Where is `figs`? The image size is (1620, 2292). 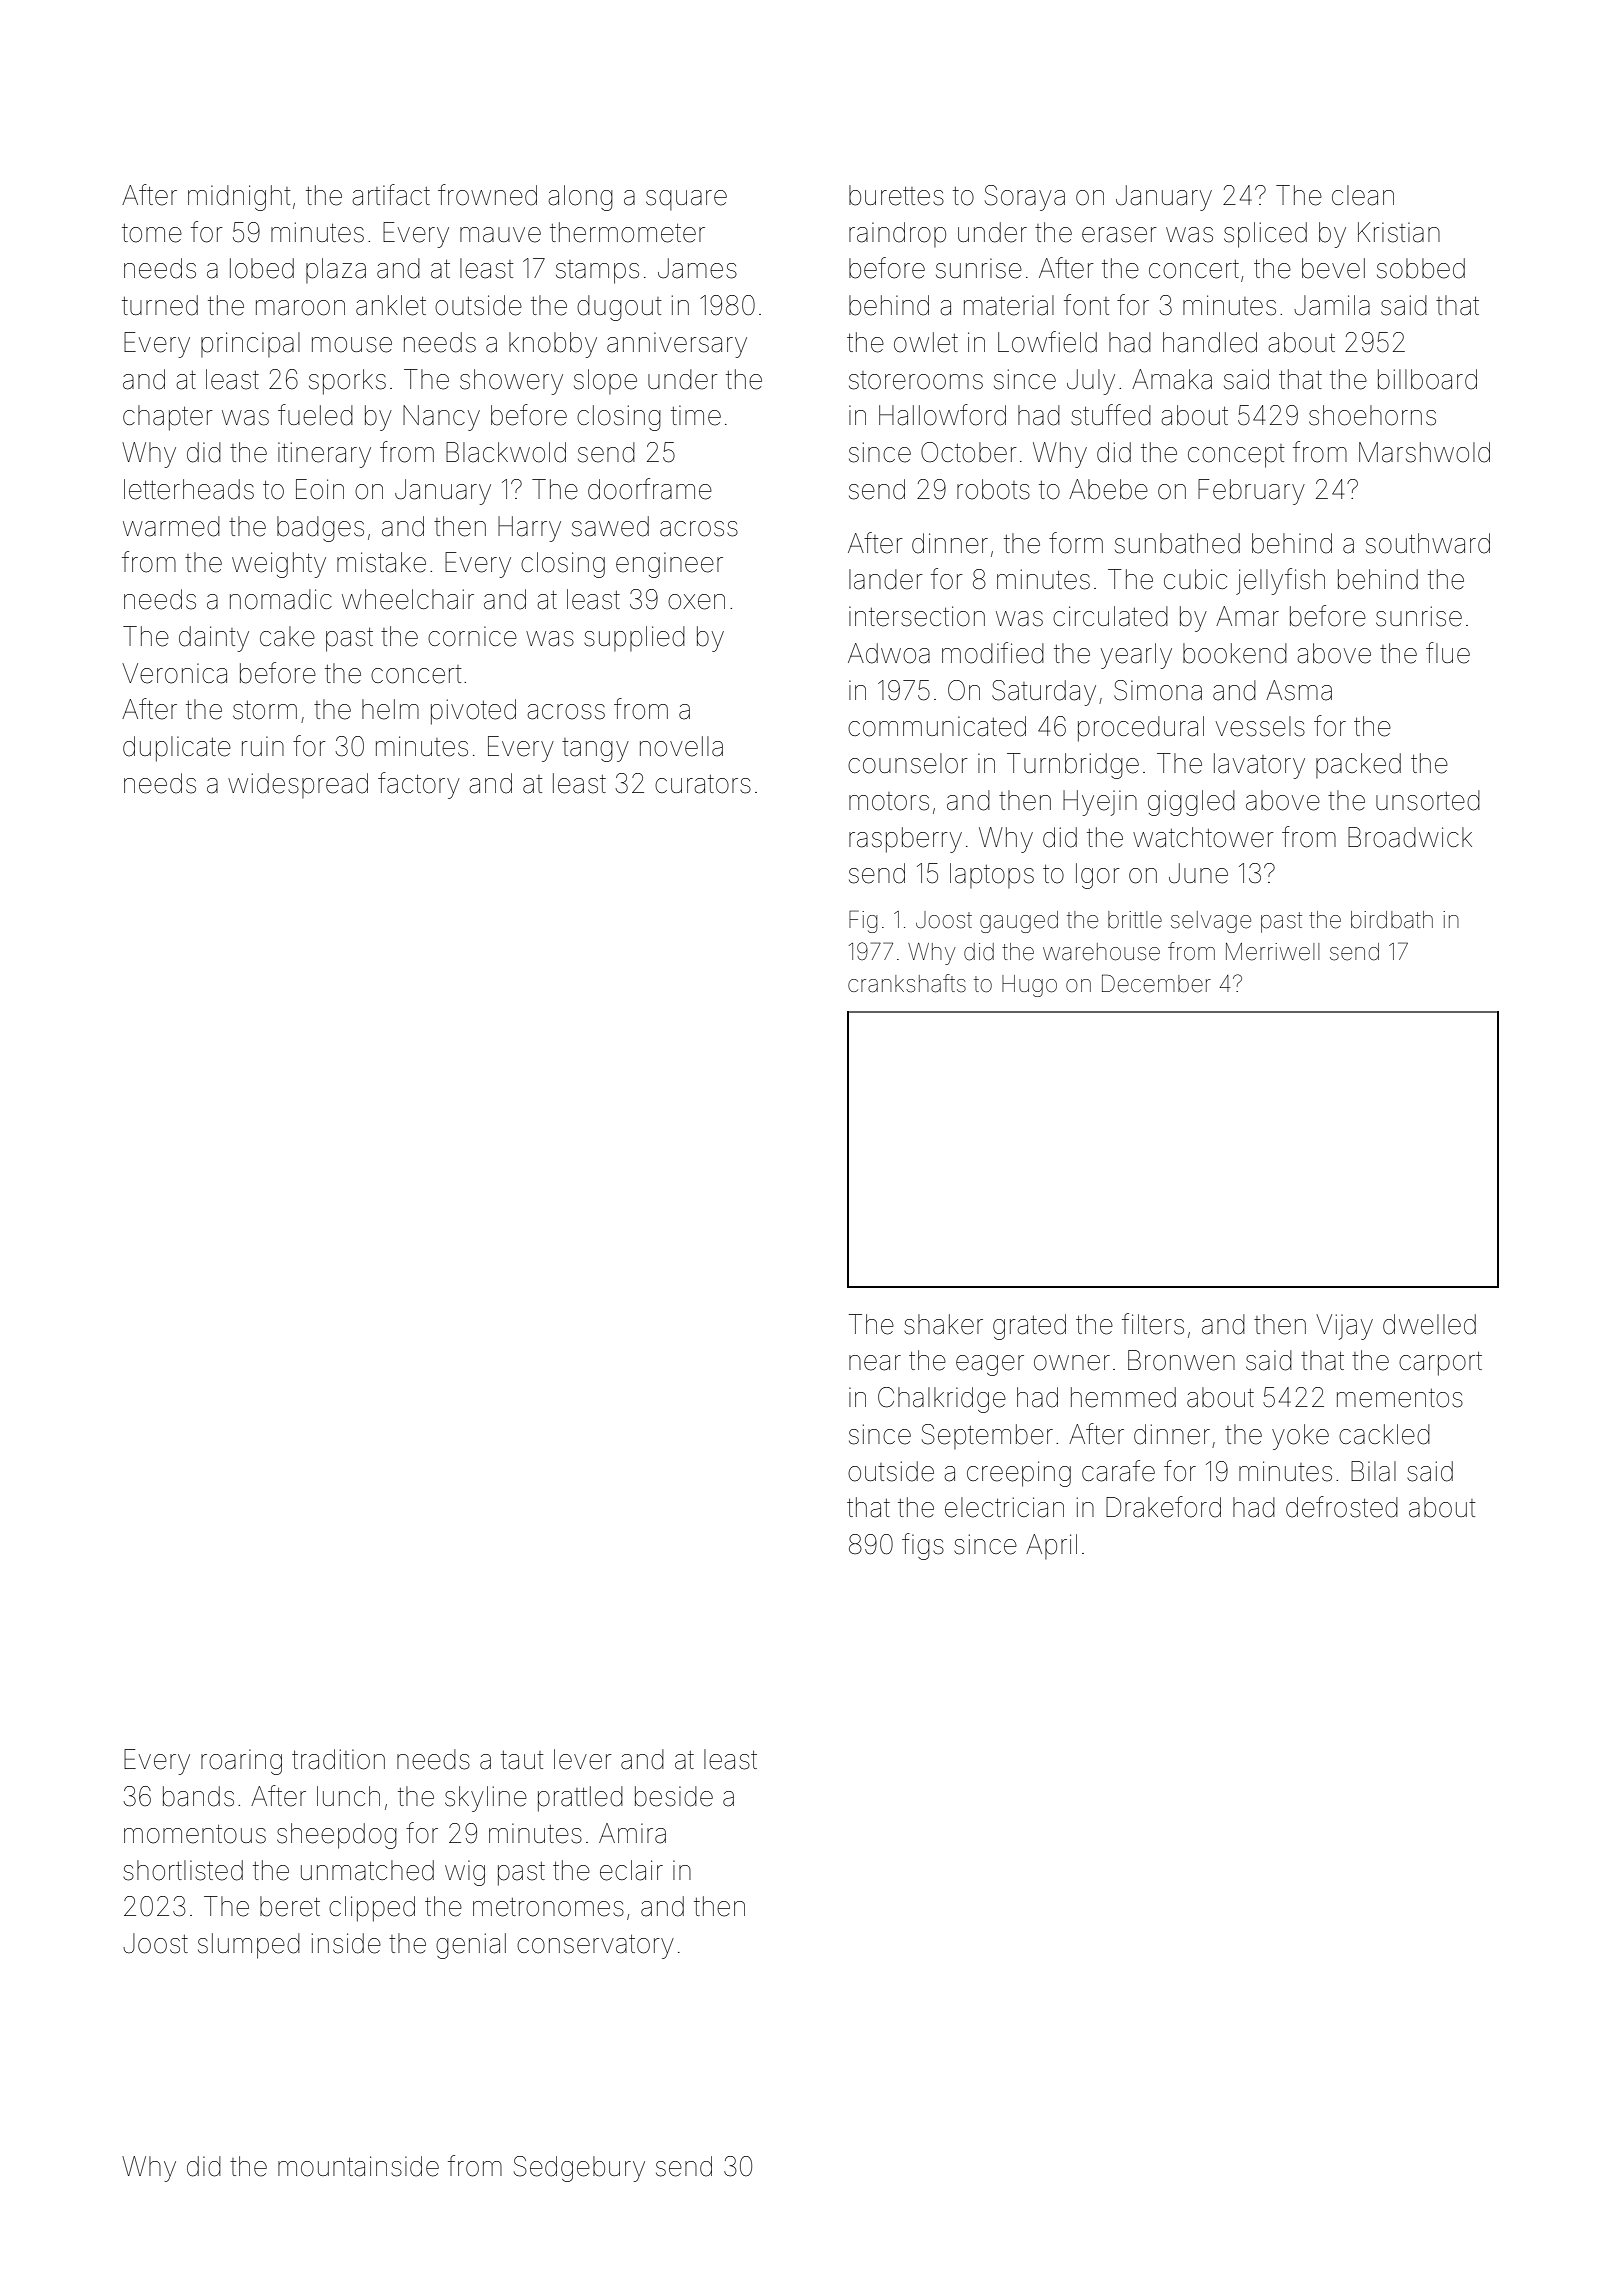
figs is located at coordinates (923, 1546).
